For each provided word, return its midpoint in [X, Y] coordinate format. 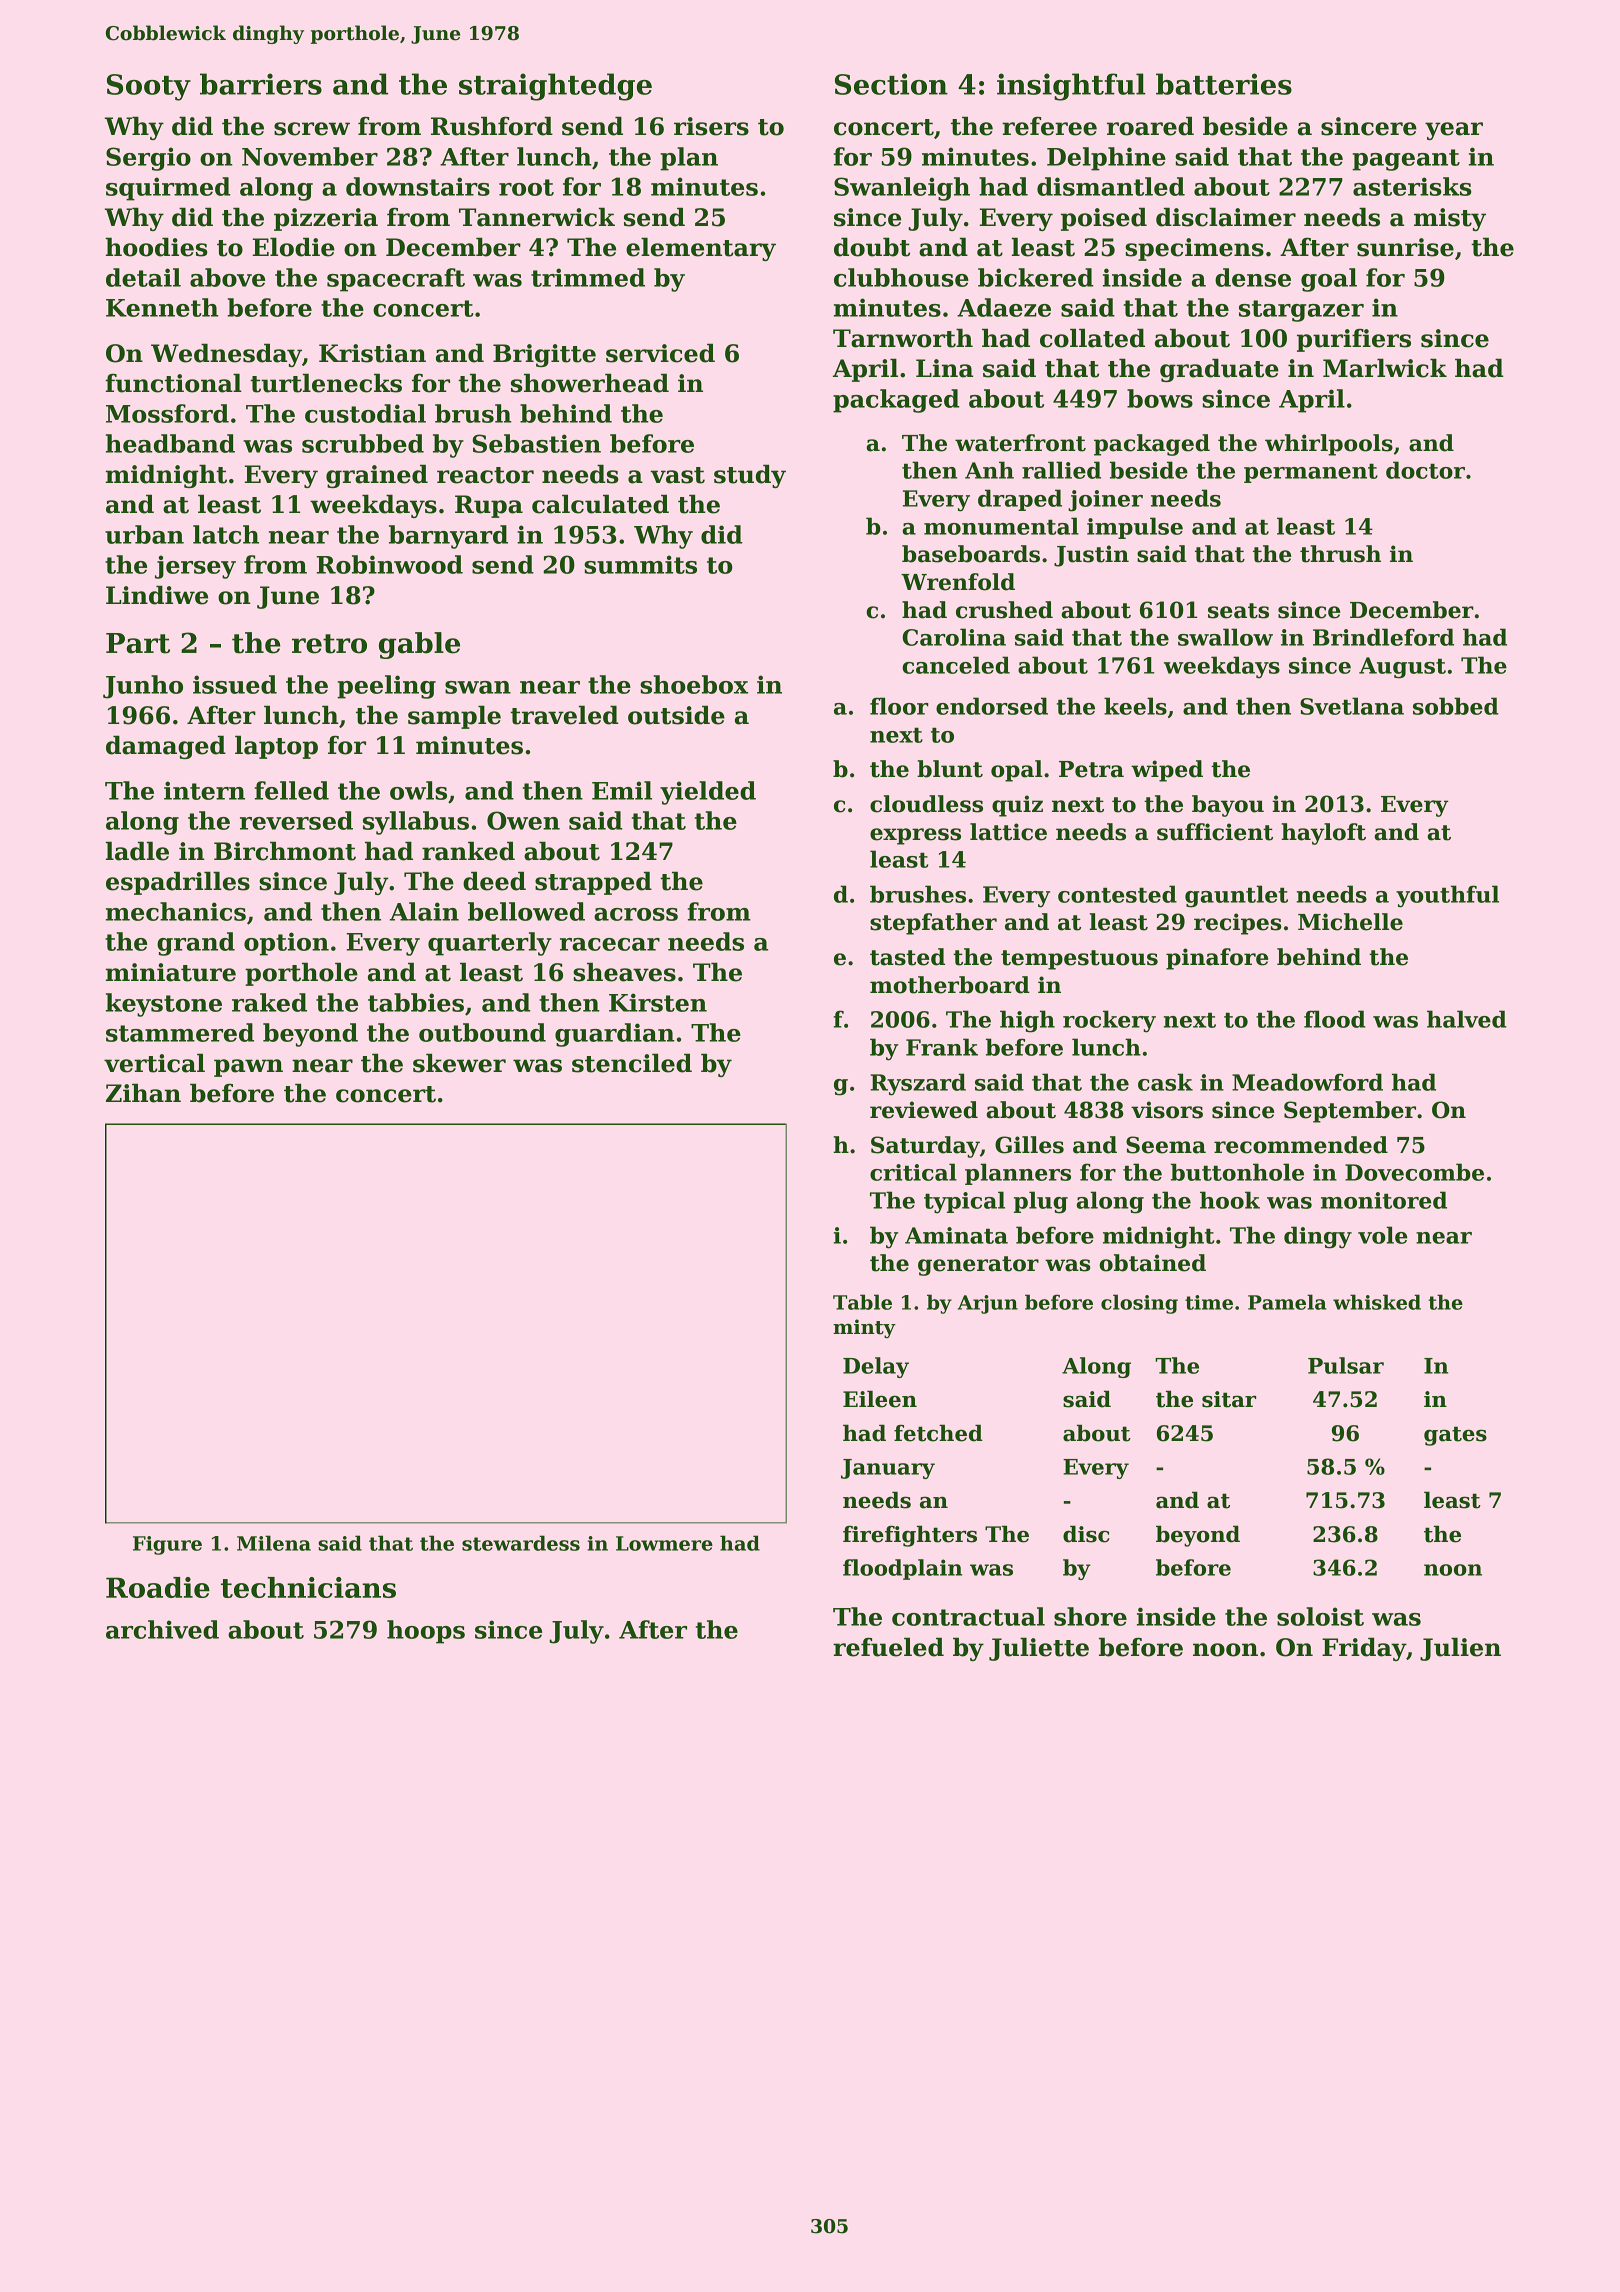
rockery [1109, 1021]
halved [1467, 1019]
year [1454, 131]
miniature [171, 972]
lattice [1008, 832]
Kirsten [658, 1002]
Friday [1364, 1649]
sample [454, 717]
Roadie [158, 1587]
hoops [426, 1632]
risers [711, 126]
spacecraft [396, 280]
